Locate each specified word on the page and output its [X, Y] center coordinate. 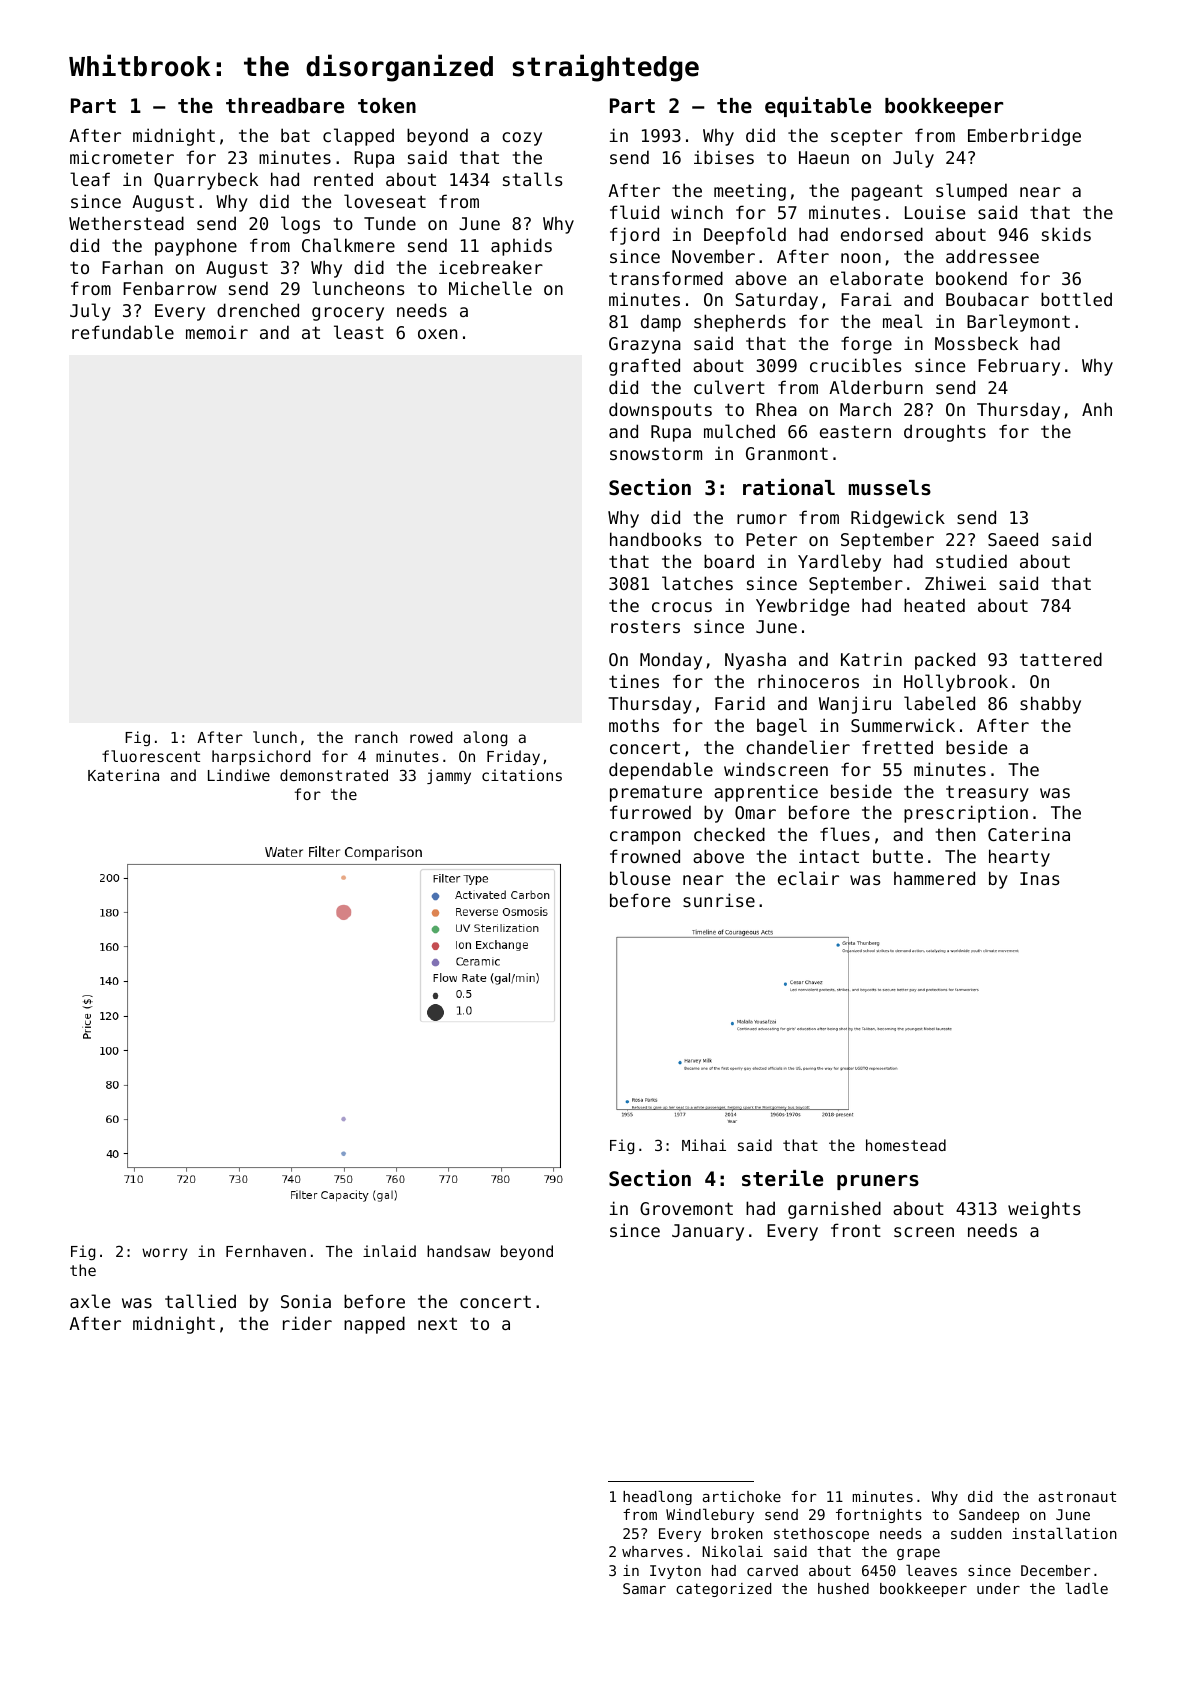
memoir [217, 332]
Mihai [704, 1145]
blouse [640, 878]
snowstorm [656, 453]
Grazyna [645, 345]
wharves [652, 1551]
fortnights [879, 1516]
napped [374, 1325]
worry [164, 1254]
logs [300, 225]
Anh [1097, 409]
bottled [1076, 299]
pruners [878, 1182]
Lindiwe [239, 775]
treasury [987, 793]
